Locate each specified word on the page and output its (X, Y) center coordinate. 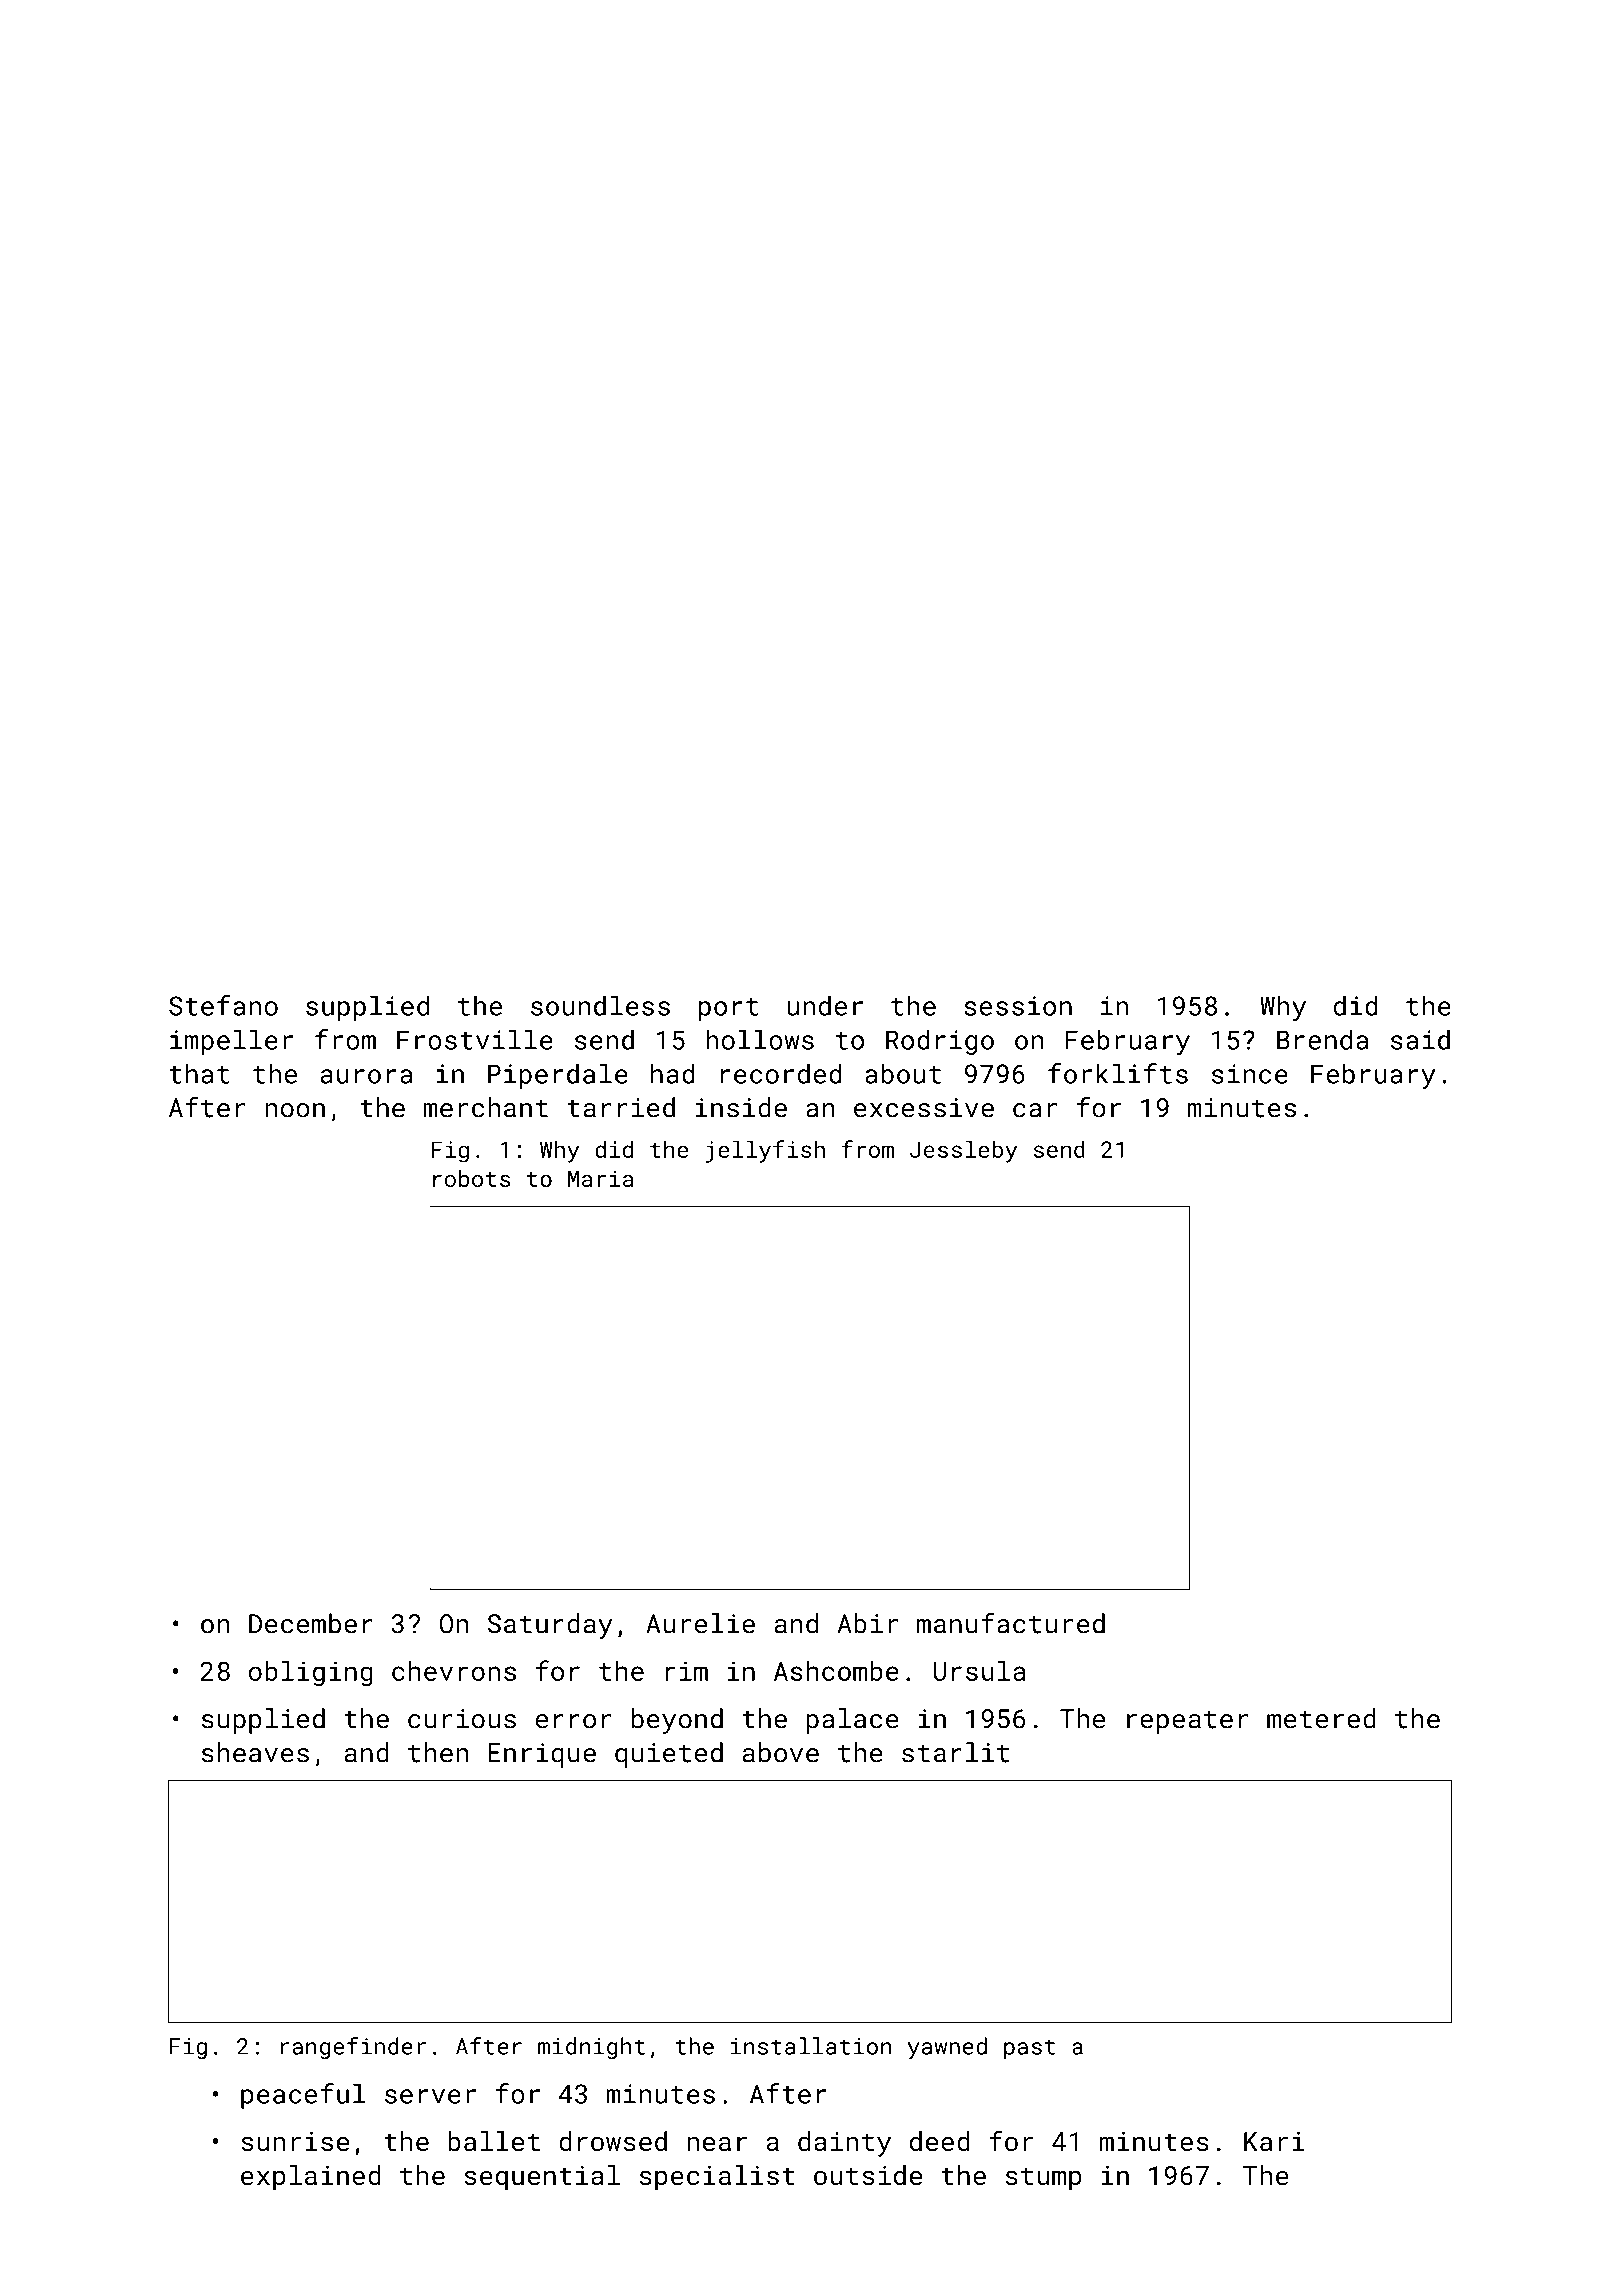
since (1250, 1074)
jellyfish (765, 1151)
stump (1044, 2179)
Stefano (223, 1005)
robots (471, 1178)
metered (1321, 1718)
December (311, 1623)
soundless (600, 1005)
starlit (955, 1752)
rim (686, 1671)
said (1420, 1039)
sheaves (255, 1752)
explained (311, 2178)
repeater (1188, 1722)
